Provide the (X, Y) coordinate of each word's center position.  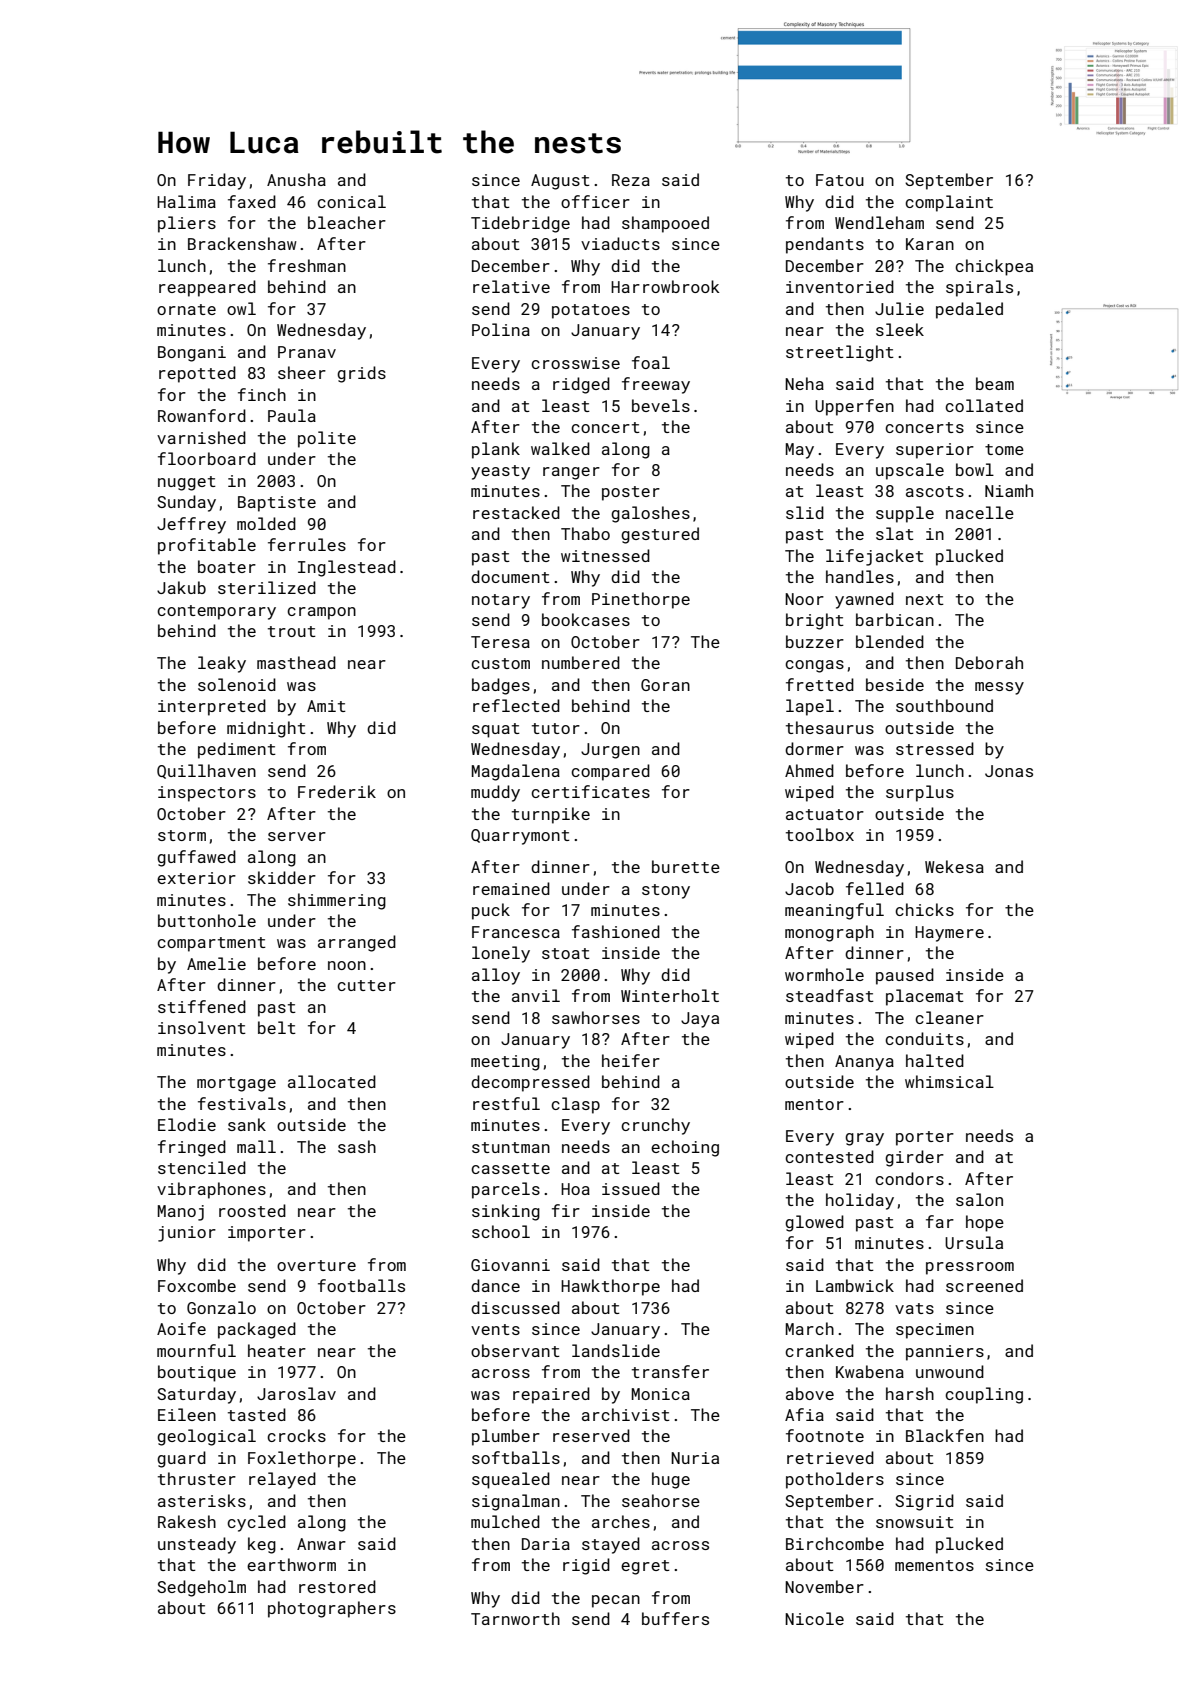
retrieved (830, 1457)
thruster (197, 1478)
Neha (804, 383)
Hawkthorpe (610, 1287)
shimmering (337, 901)
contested (829, 1156)
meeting (505, 1063)
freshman (307, 265)
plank (496, 450)
